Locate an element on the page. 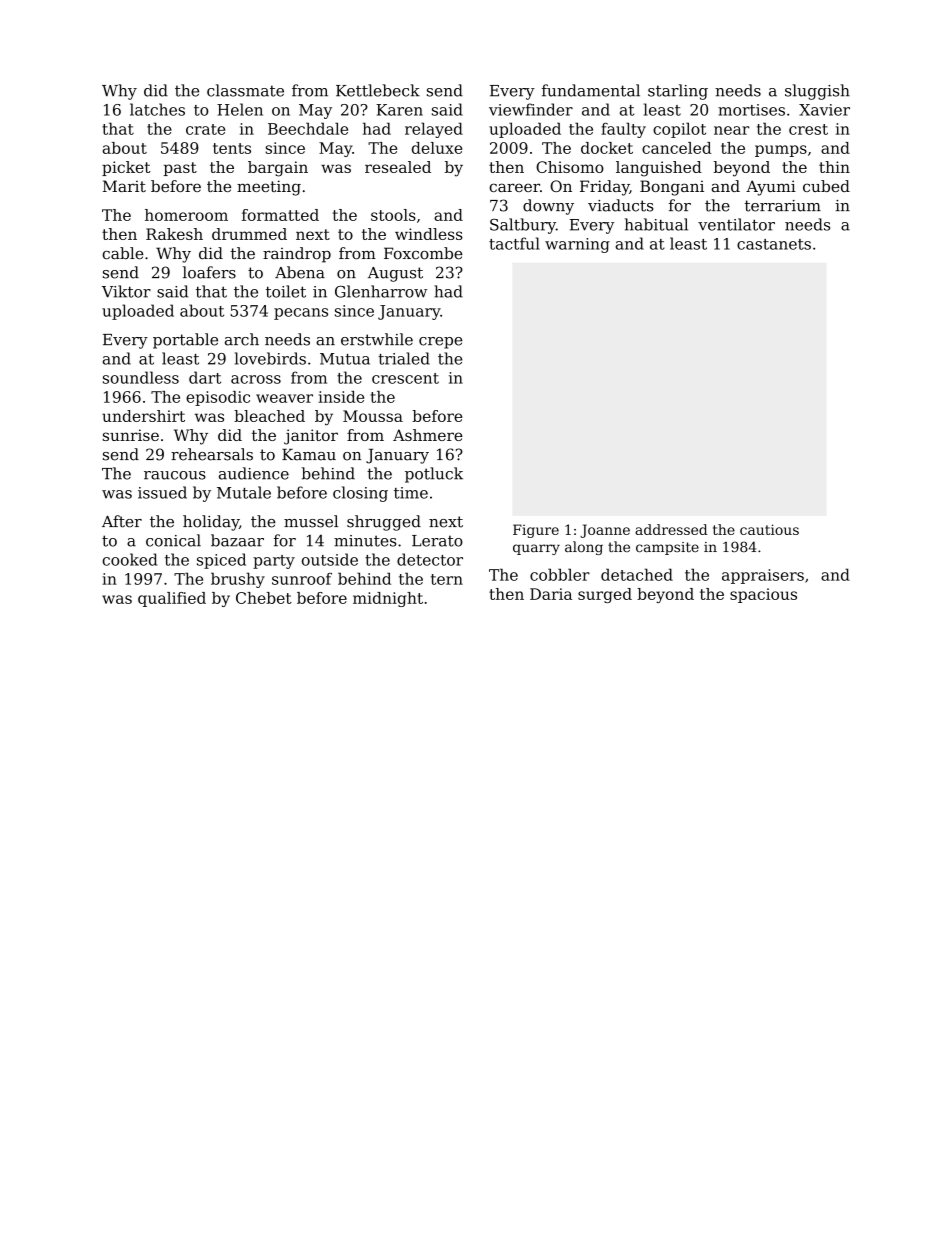  Chebet is located at coordinates (264, 598).
